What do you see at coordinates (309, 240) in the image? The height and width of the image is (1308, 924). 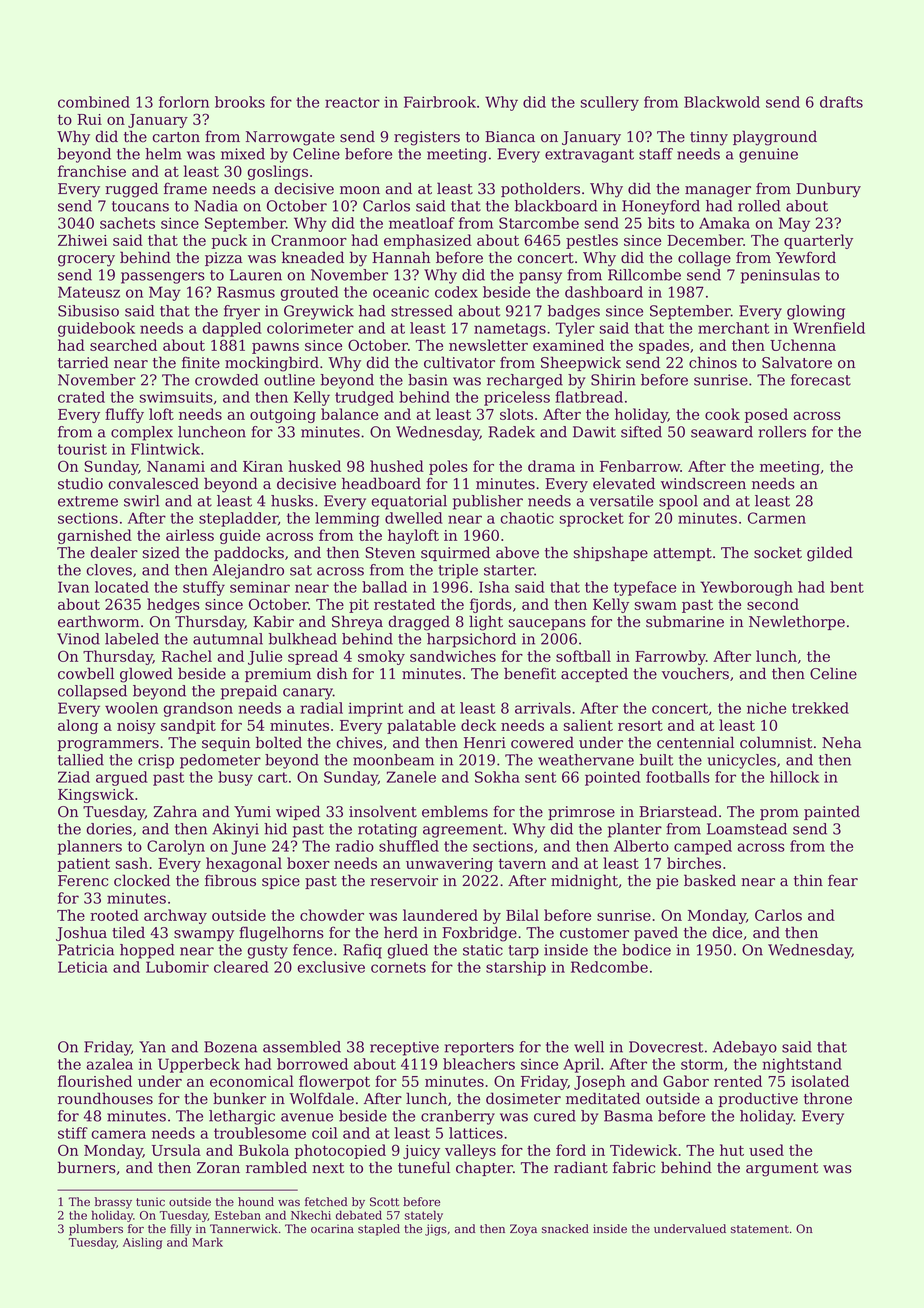 I see `Cranmoor` at bounding box center [309, 240].
